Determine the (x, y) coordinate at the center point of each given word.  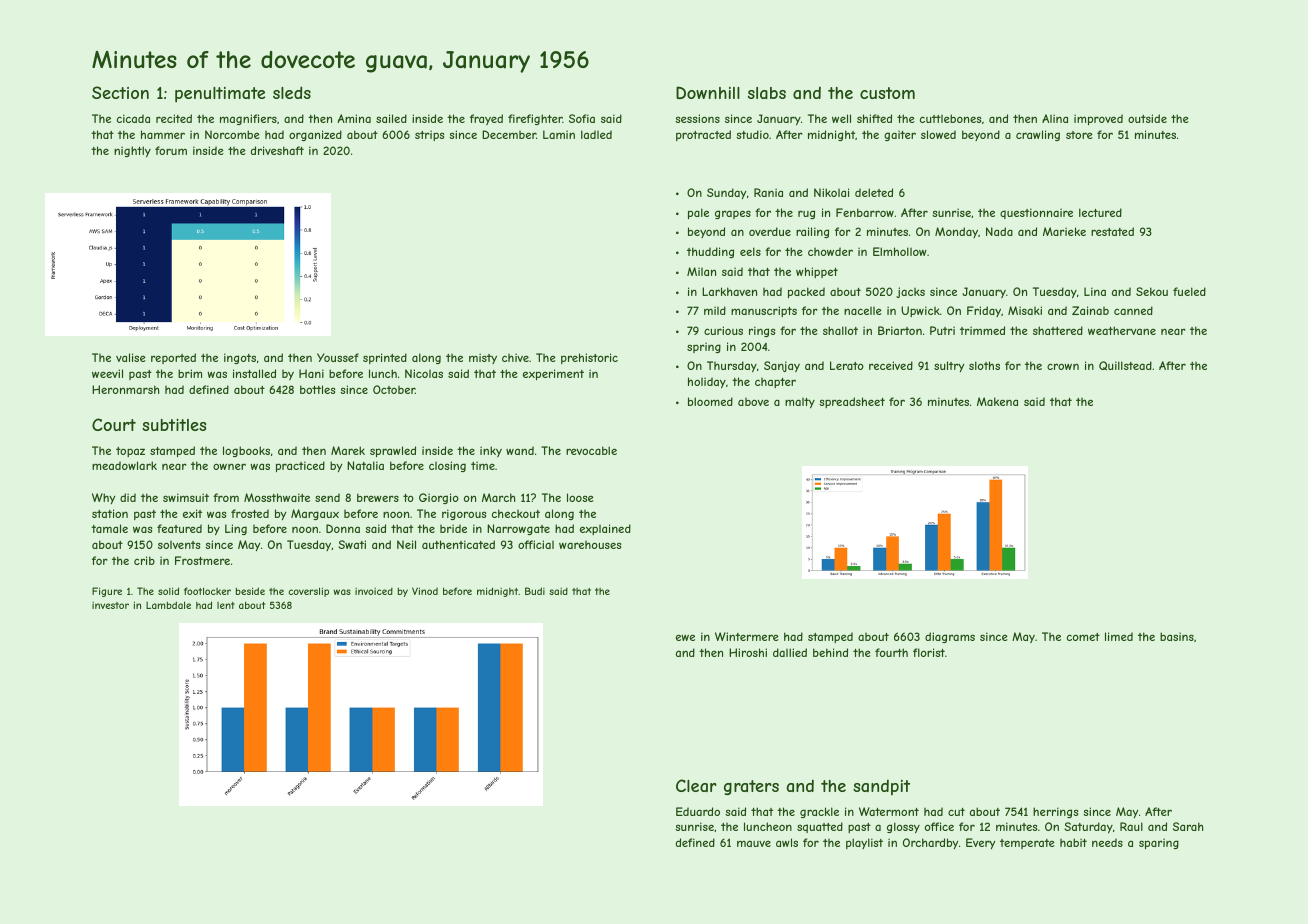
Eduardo (698, 811)
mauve (754, 843)
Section (120, 92)
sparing (1159, 843)
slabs (767, 93)
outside (1147, 118)
